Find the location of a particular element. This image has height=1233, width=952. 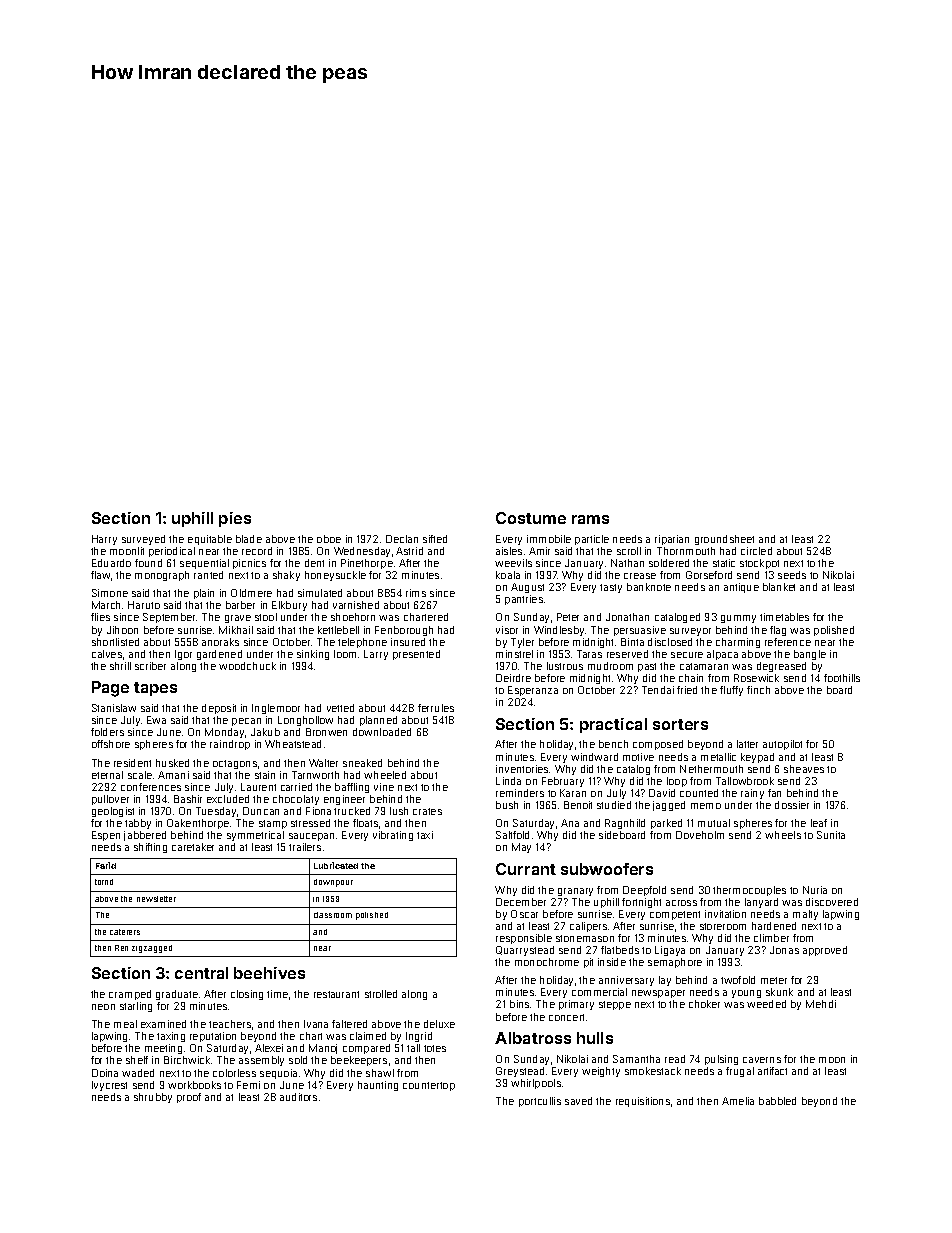

husked is located at coordinates (172, 763).
